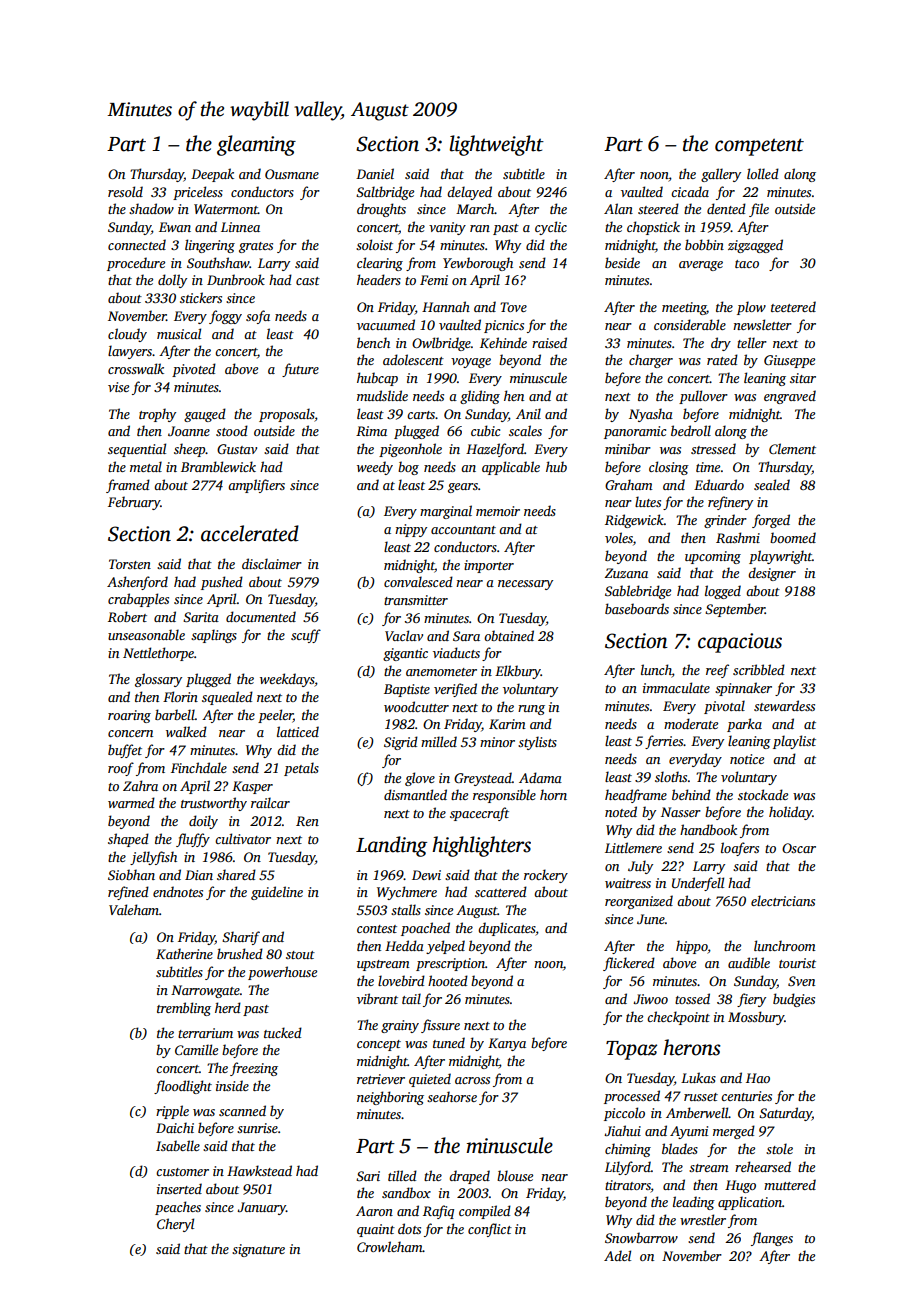 The height and width of the screenshot is (1308, 924). Describe the element at coordinates (490, 1230) in the screenshot. I see `conflict` at that location.
